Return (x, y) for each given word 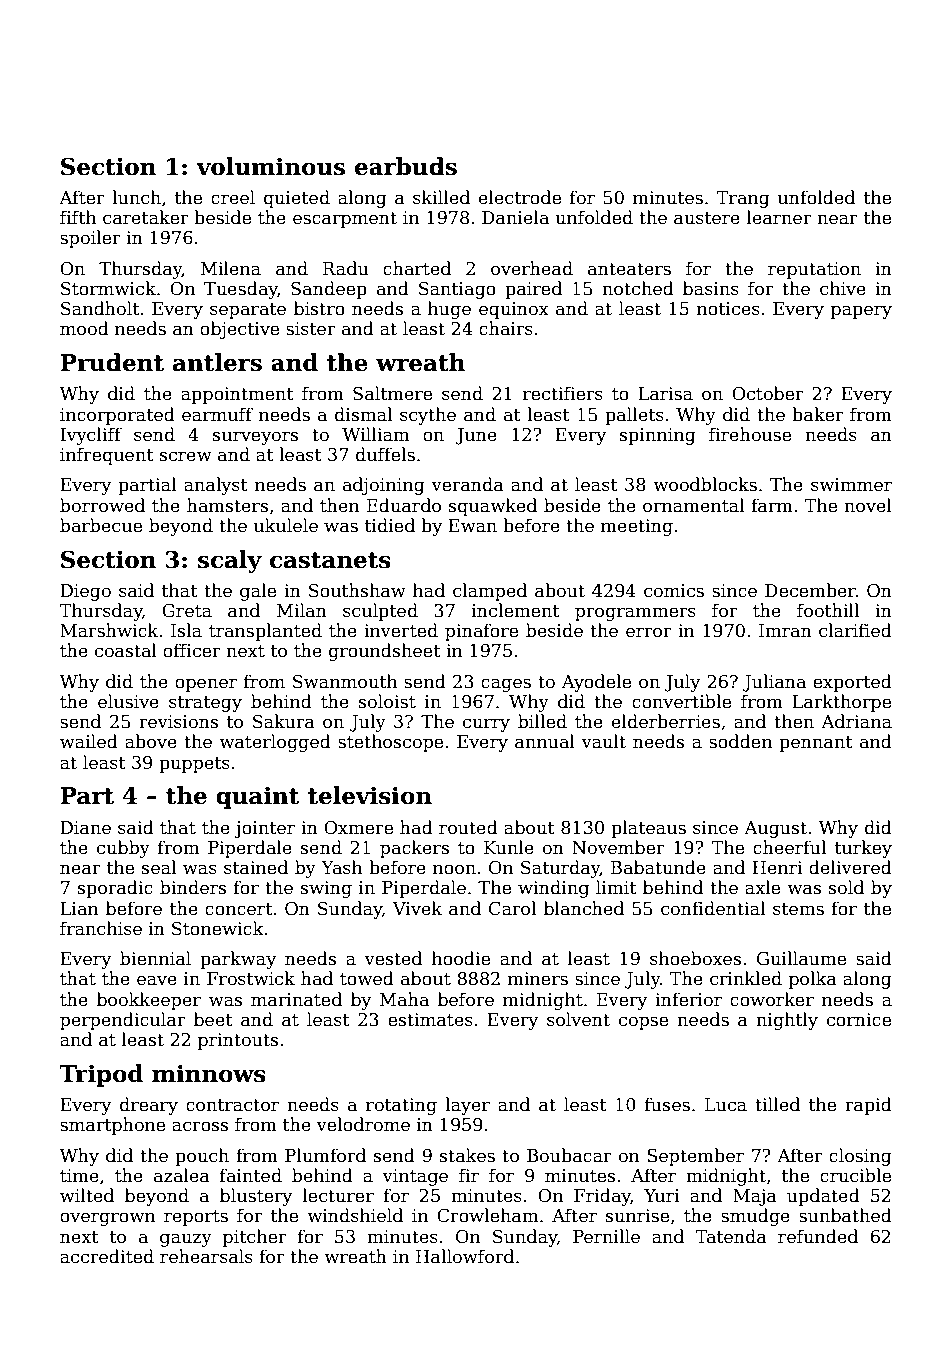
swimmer (851, 485)
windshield (355, 1215)
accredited (107, 1256)
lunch (136, 197)
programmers (635, 614)
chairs (506, 328)
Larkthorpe (841, 703)
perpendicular (123, 1021)
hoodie (461, 958)
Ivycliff (91, 436)
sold (846, 887)
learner (779, 217)
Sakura (284, 721)
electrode (520, 197)
